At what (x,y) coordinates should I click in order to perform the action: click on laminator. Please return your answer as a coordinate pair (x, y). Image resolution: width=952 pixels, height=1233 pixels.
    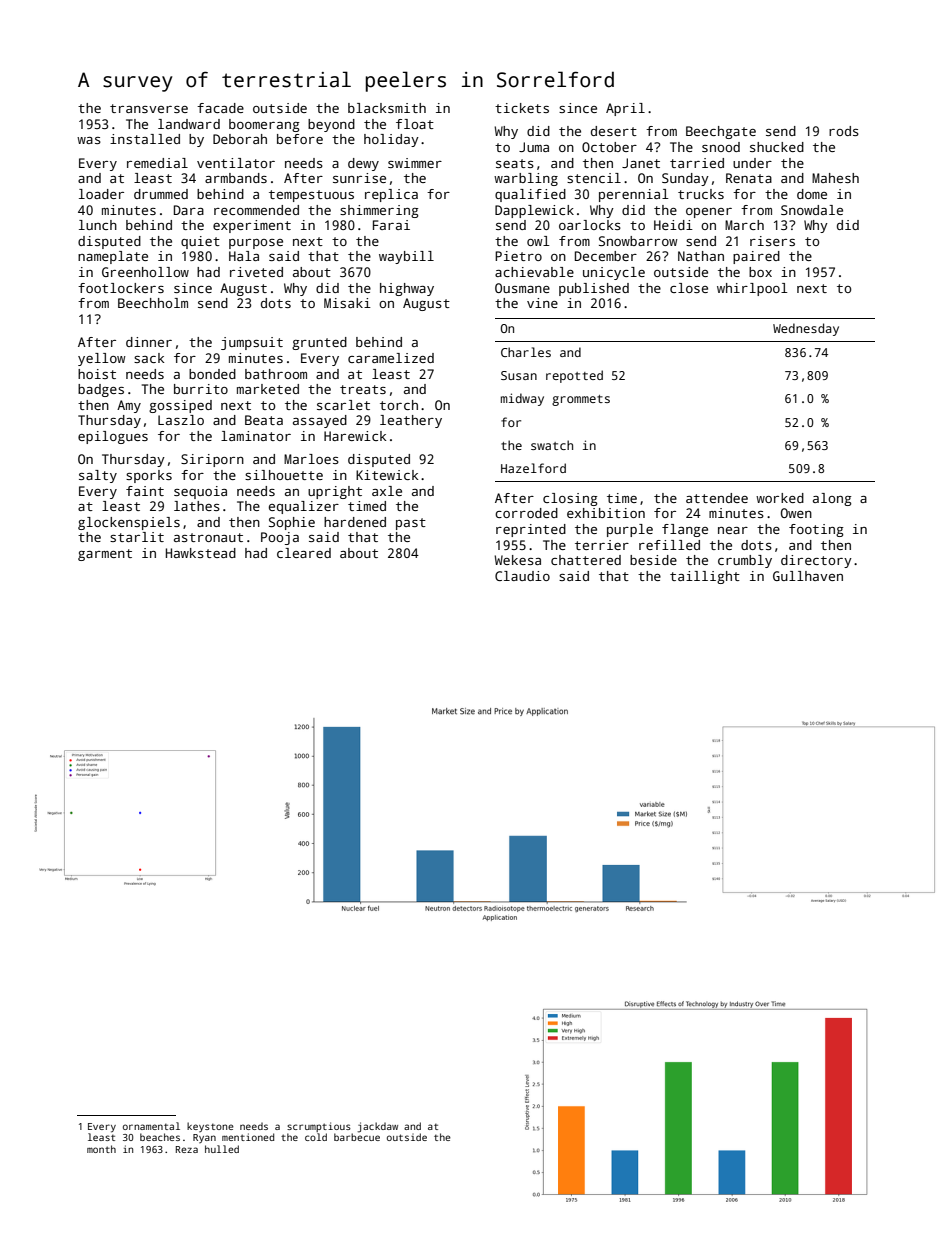
    Looking at the image, I should click on (256, 436).
